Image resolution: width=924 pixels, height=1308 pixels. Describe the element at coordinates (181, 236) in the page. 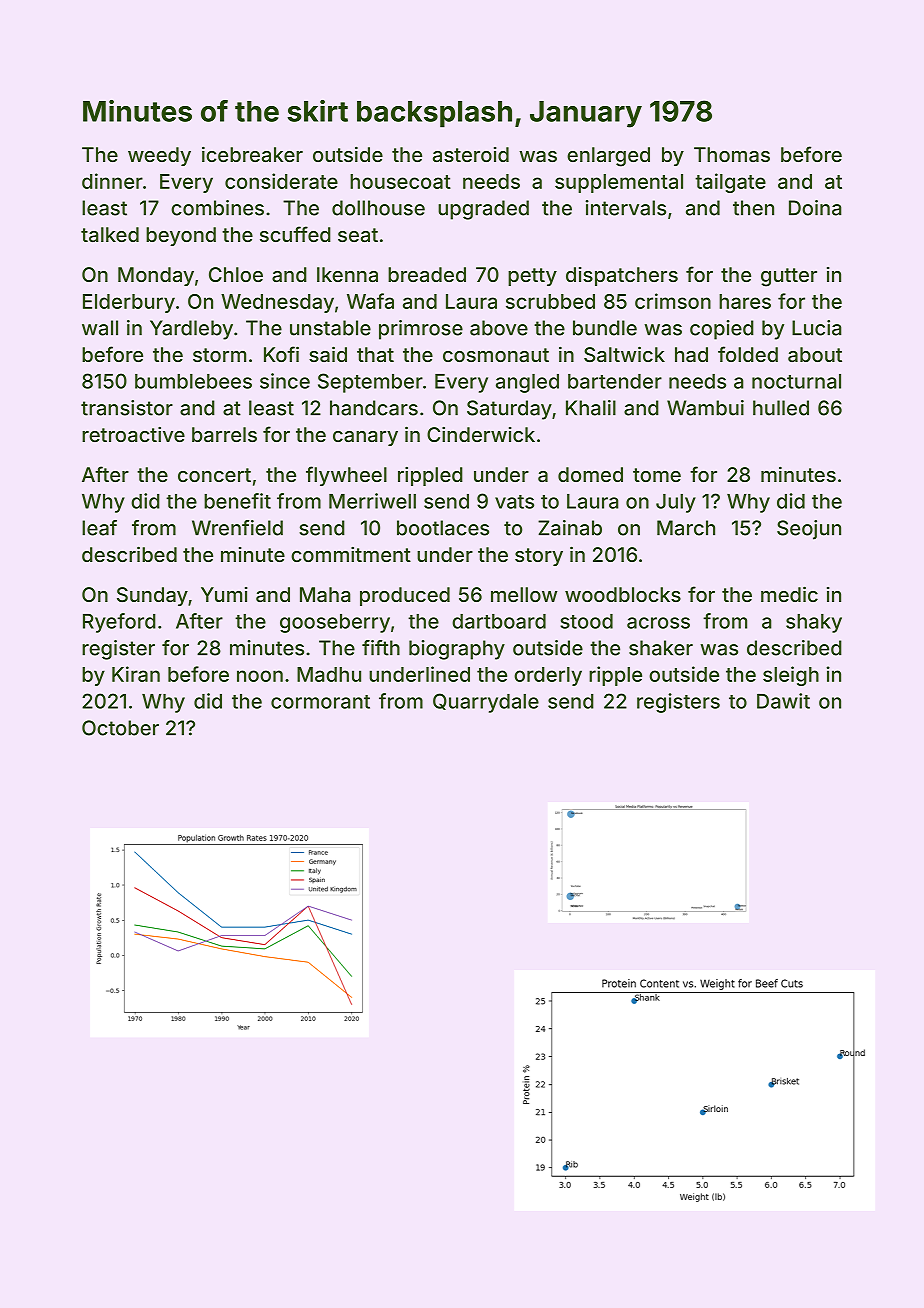

I see `beyond` at that location.
